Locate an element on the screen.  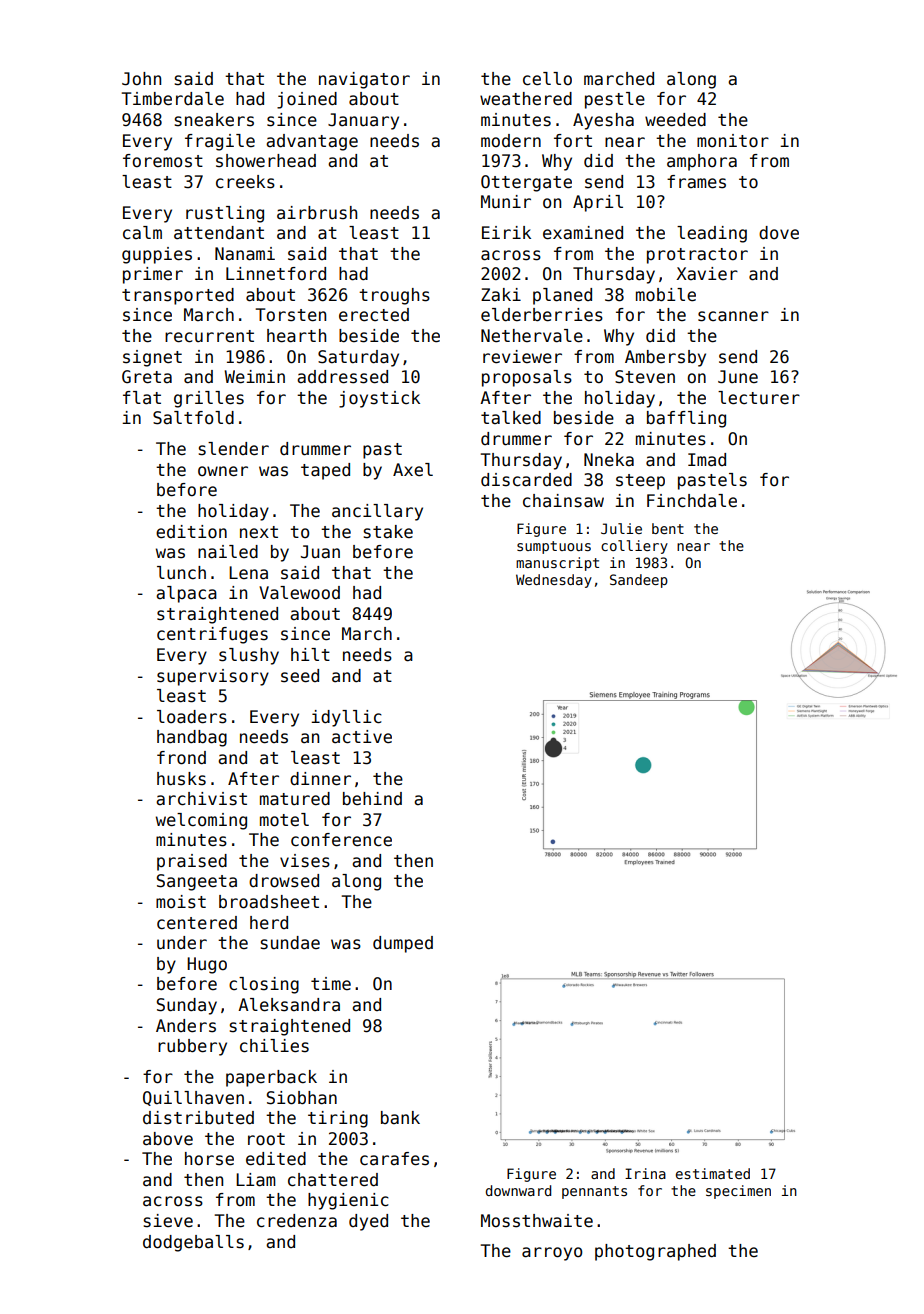
estimated is located at coordinates (713, 1173).
